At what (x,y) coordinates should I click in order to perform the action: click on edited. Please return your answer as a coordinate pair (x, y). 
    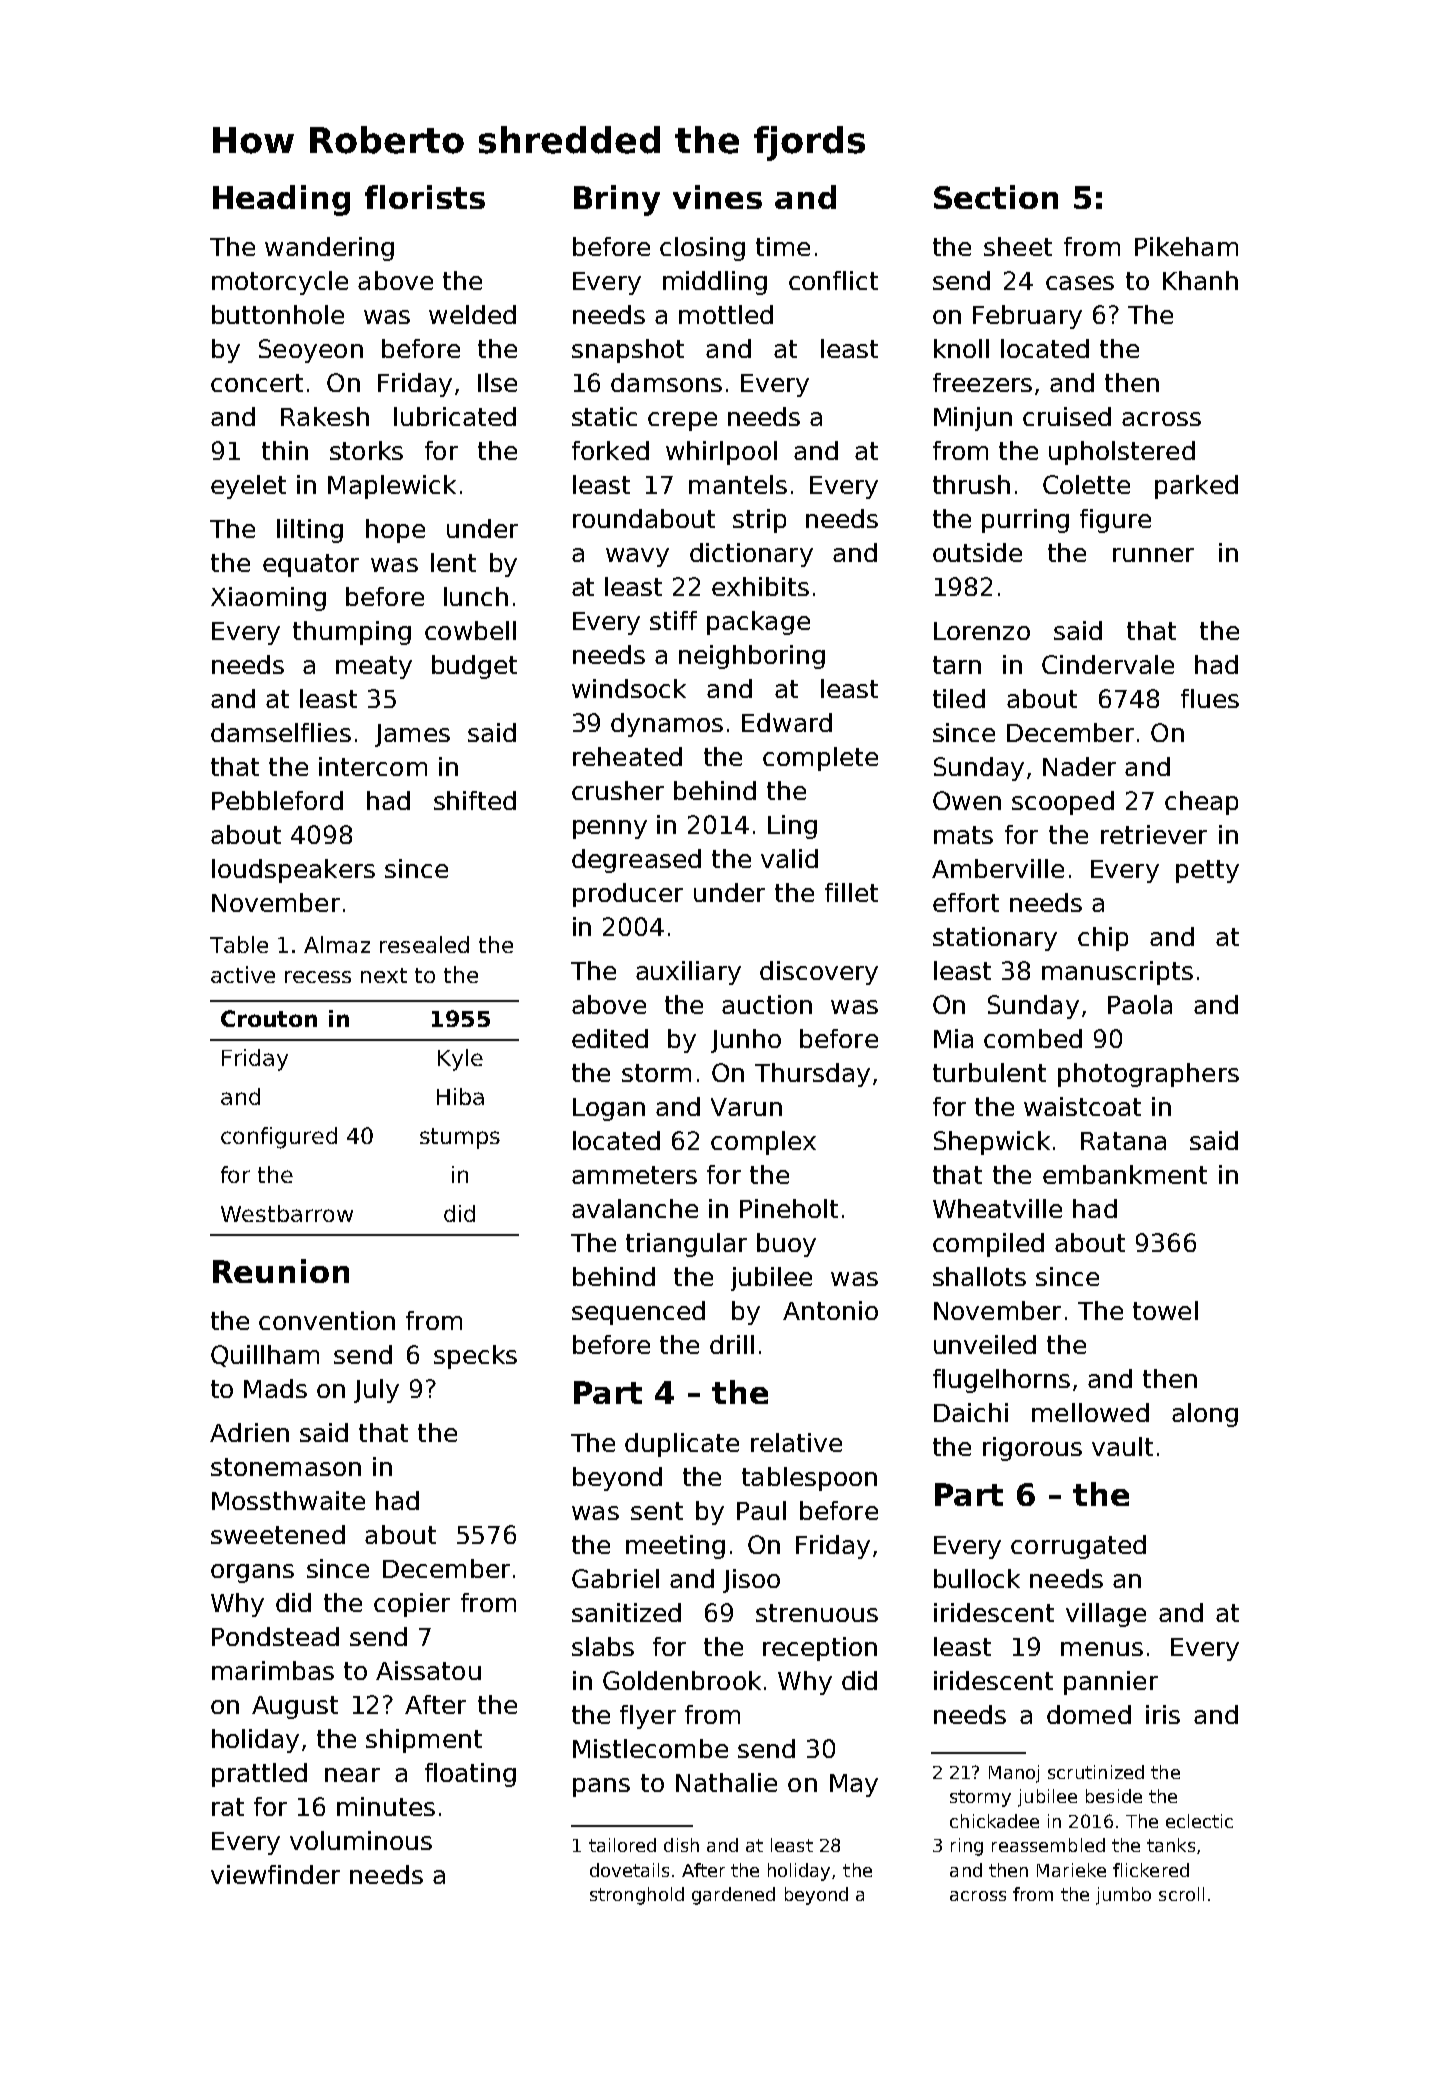
    Looking at the image, I should click on (610, 1038).
